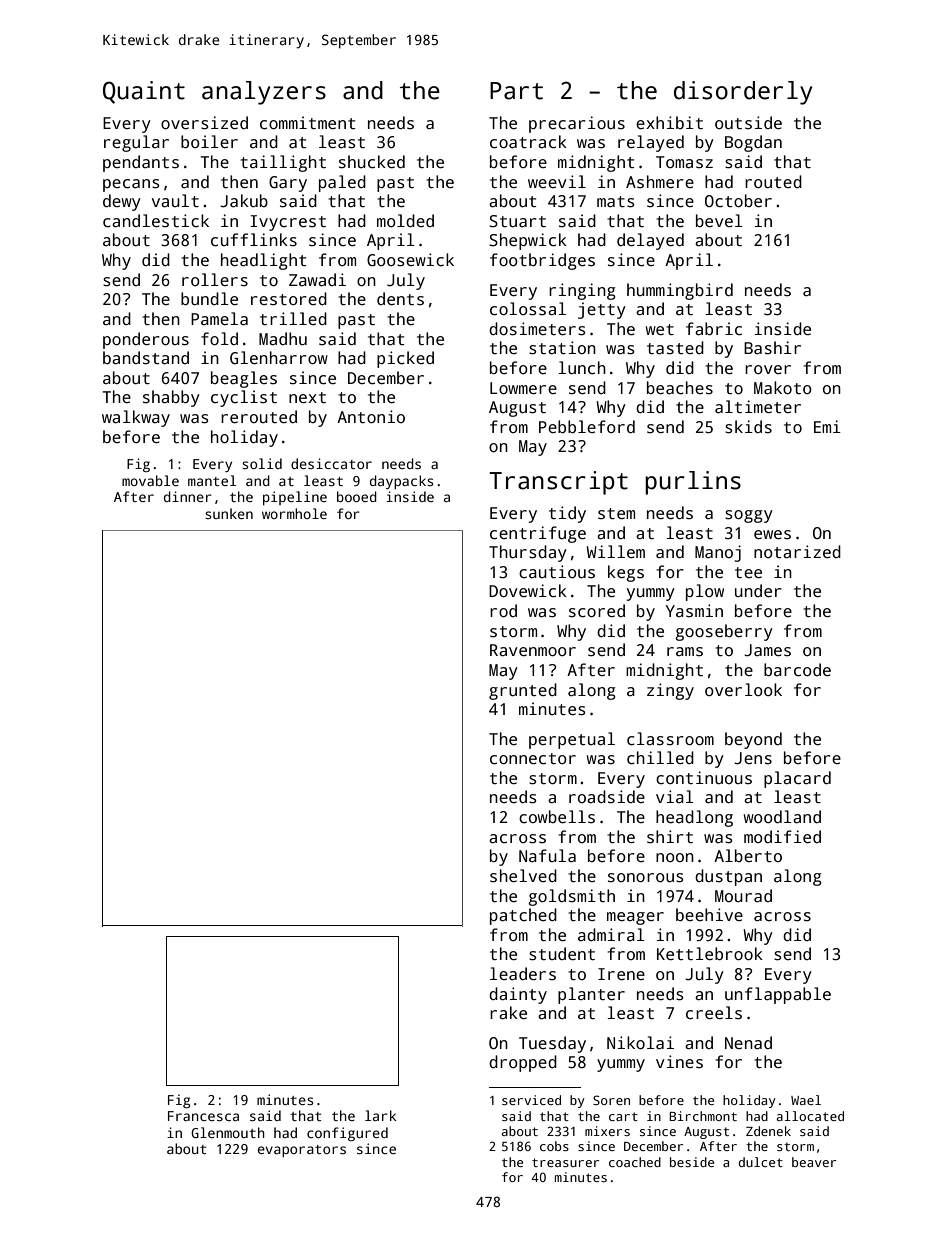 The image size is (952, 1233). I want to click on Gary, so click(288, 184).
